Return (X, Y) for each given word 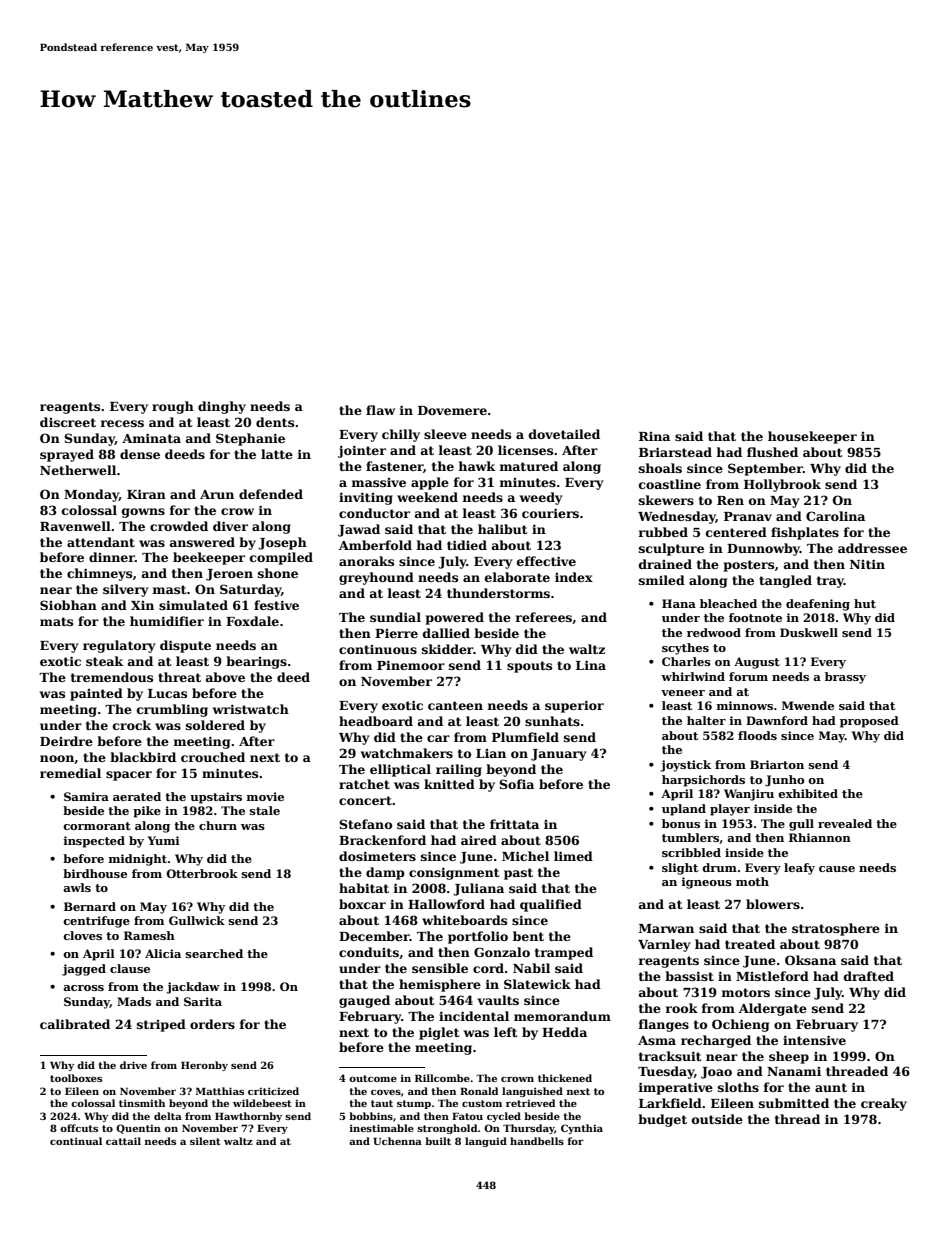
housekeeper (812, 437)
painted (96, 694)
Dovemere (452, 410)
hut (865, 603)
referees (543, 617)
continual (76, 1141)
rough (173, 407)
